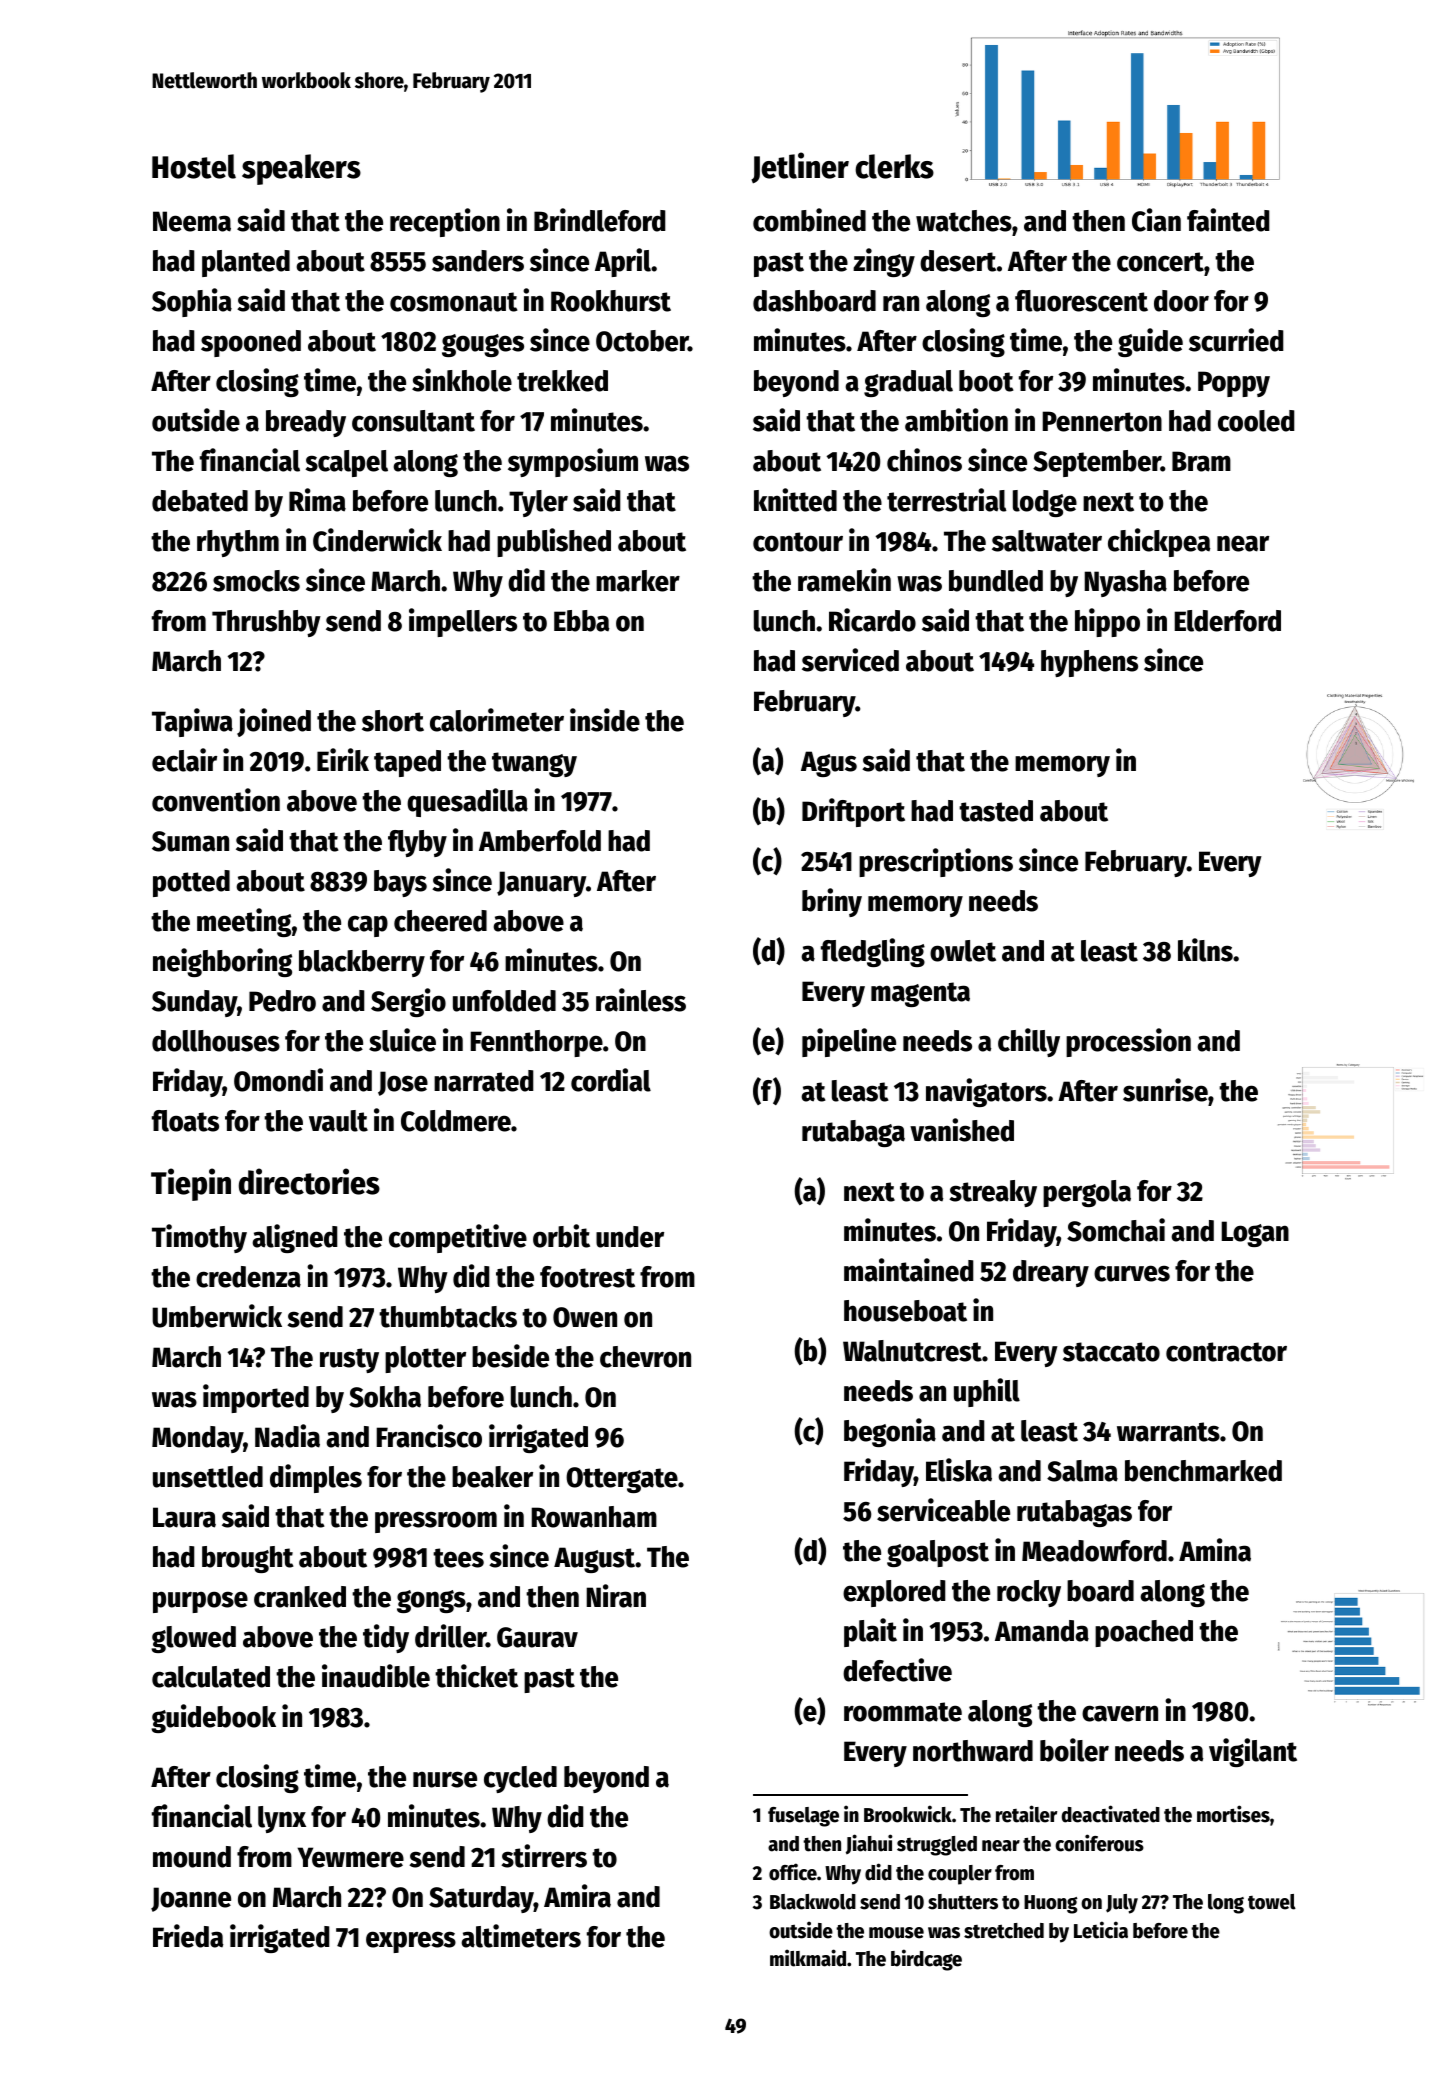  Describe the element at coordinates (1051, 1273) in the screenshot. I see `dreary` at that location.
